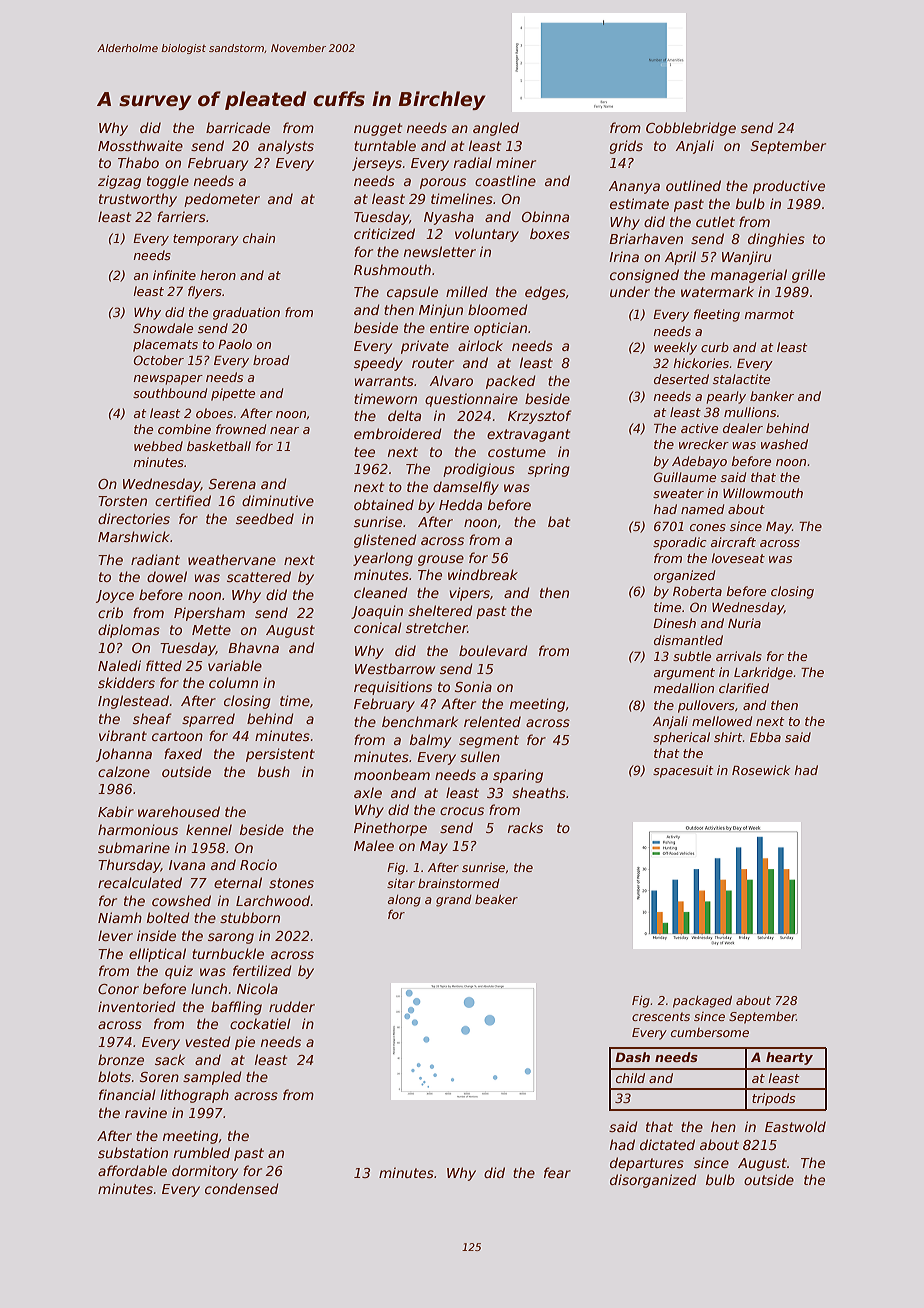  I want to click on warehoused, so click(179, 811).
